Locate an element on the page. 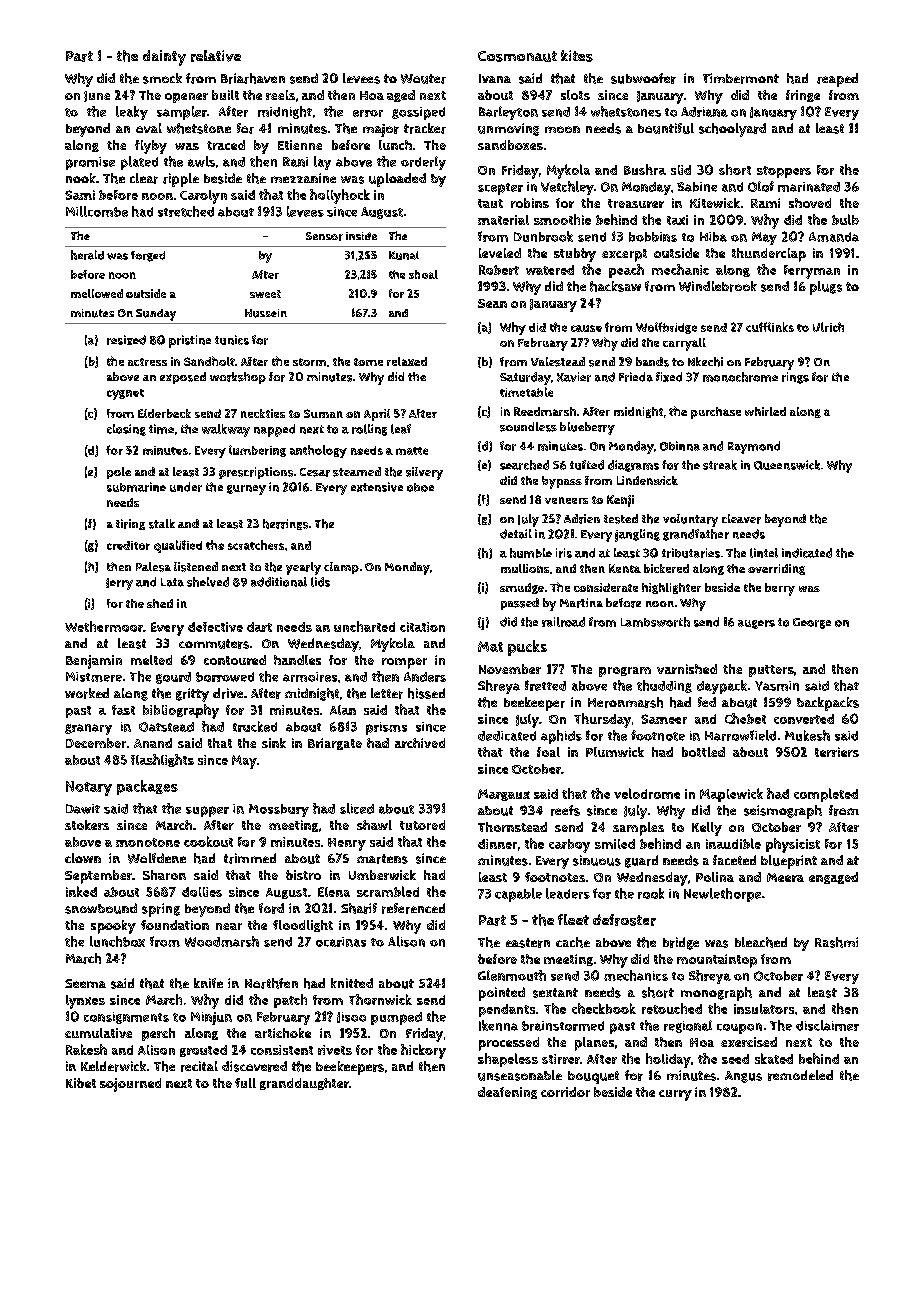 This image has height=1308, width=924. highlighter is located at coordinates (671, 588).
